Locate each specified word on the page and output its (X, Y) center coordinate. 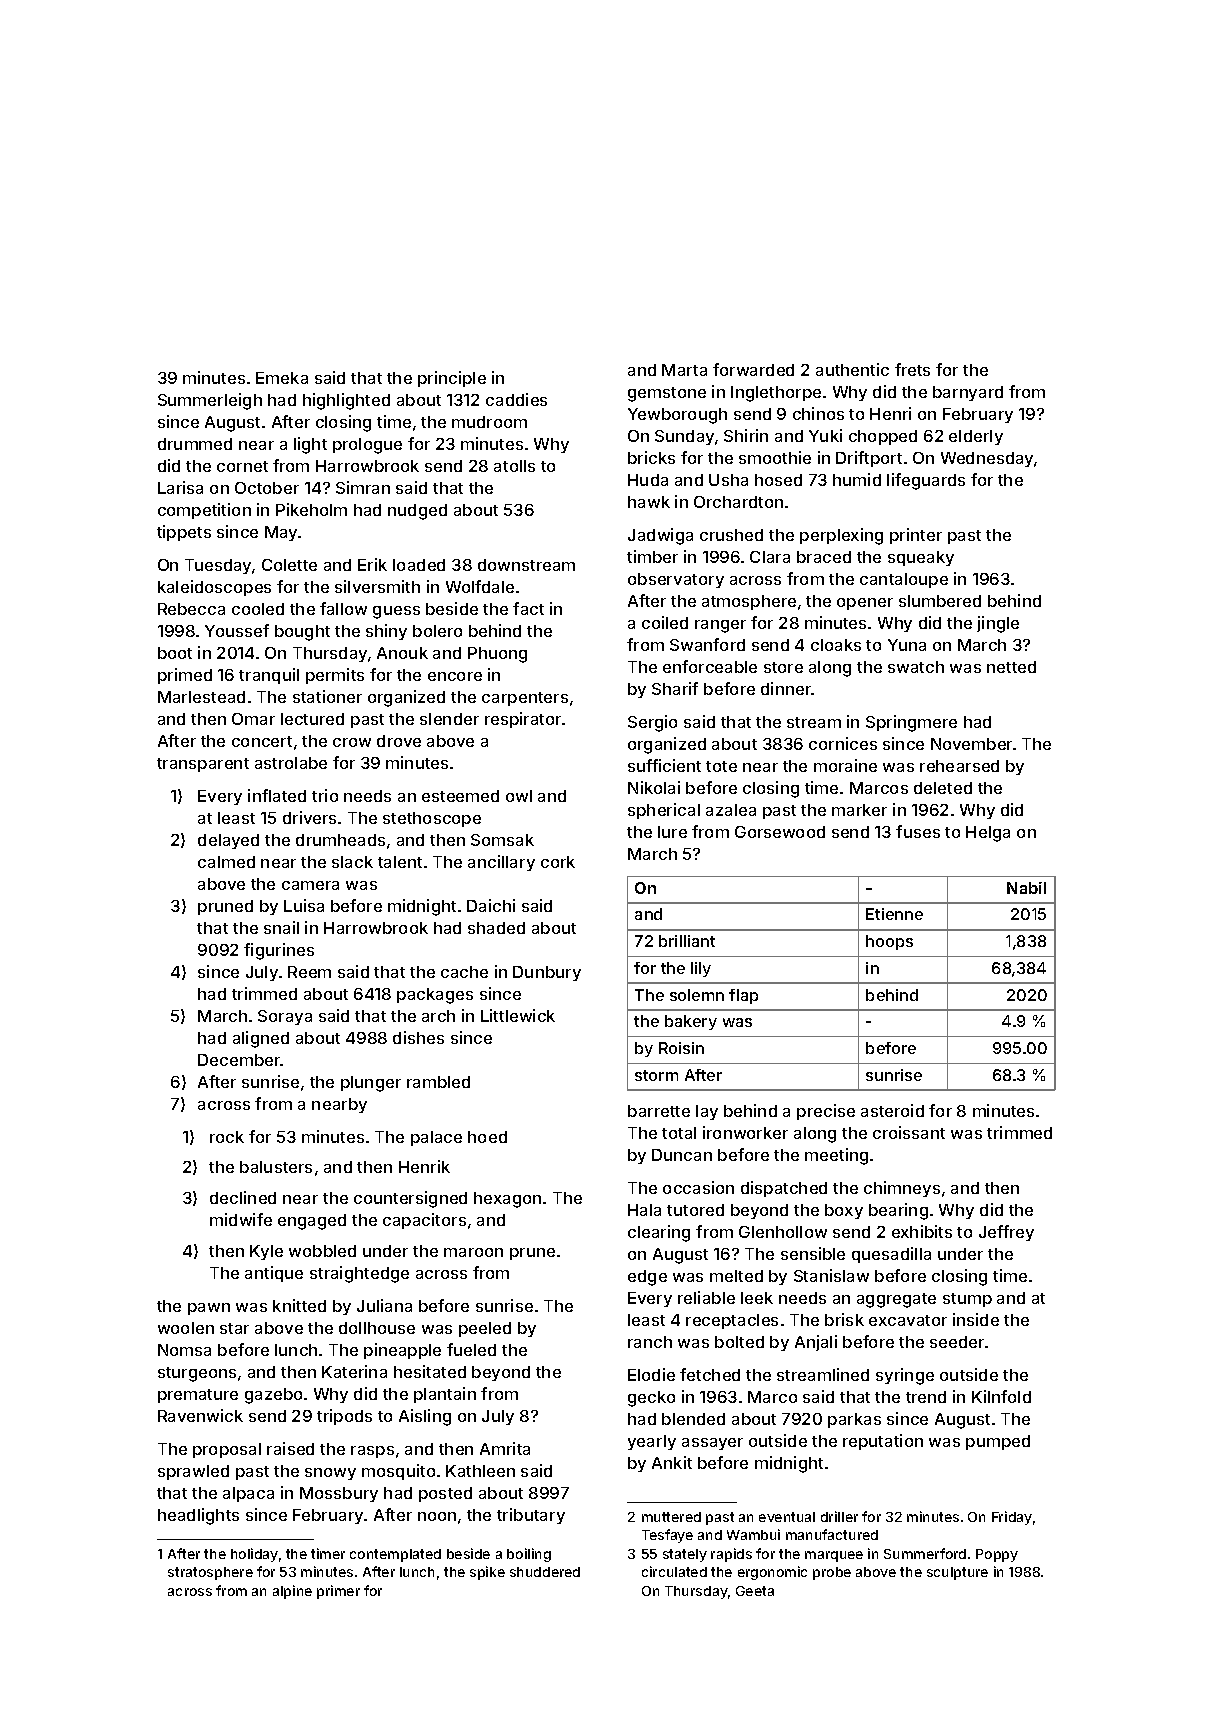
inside (976, 1319)
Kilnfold (1001, 1396)
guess (396, 612)
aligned (261, 1039)
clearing (659, 1233)
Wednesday (988, 459)
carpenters (525, 699)
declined (243, 1197)
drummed (195, 444)
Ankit (672, 1462)
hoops (889, 942)
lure (672, 832)
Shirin (746, 435)
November (971, 744)
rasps (372, 1452)
